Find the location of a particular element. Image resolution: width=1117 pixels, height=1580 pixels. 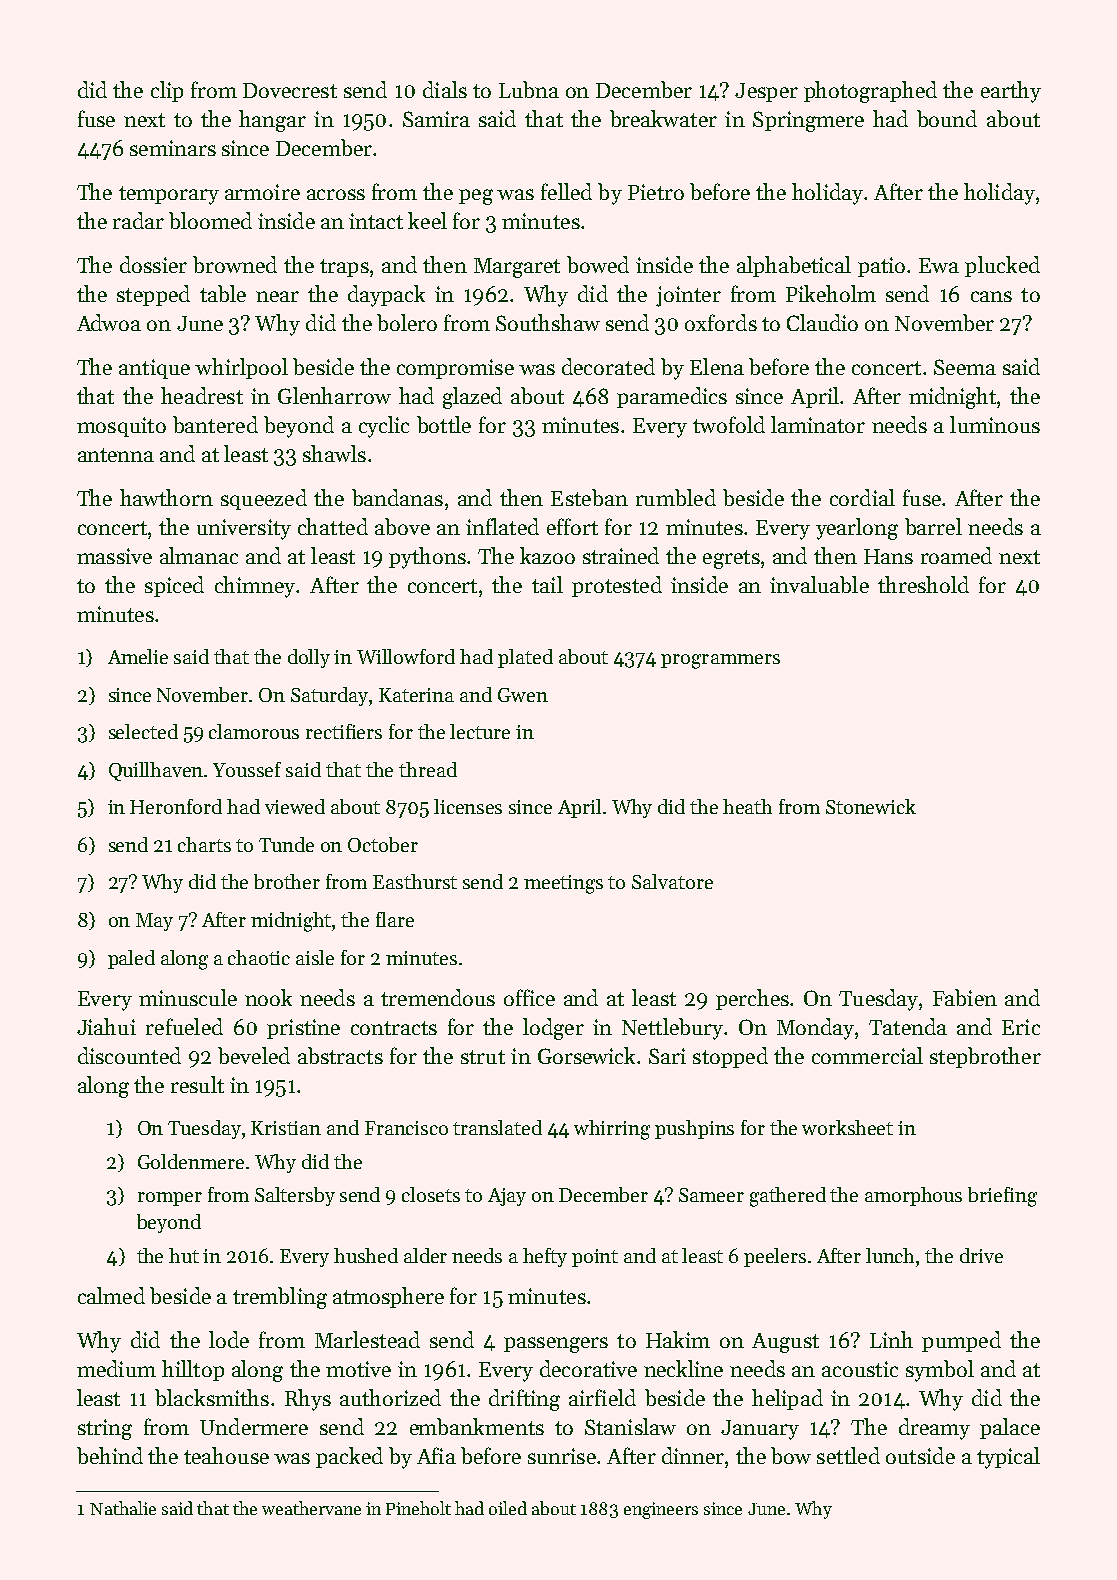

Quillhaven is located at coordinates (156, 771).
